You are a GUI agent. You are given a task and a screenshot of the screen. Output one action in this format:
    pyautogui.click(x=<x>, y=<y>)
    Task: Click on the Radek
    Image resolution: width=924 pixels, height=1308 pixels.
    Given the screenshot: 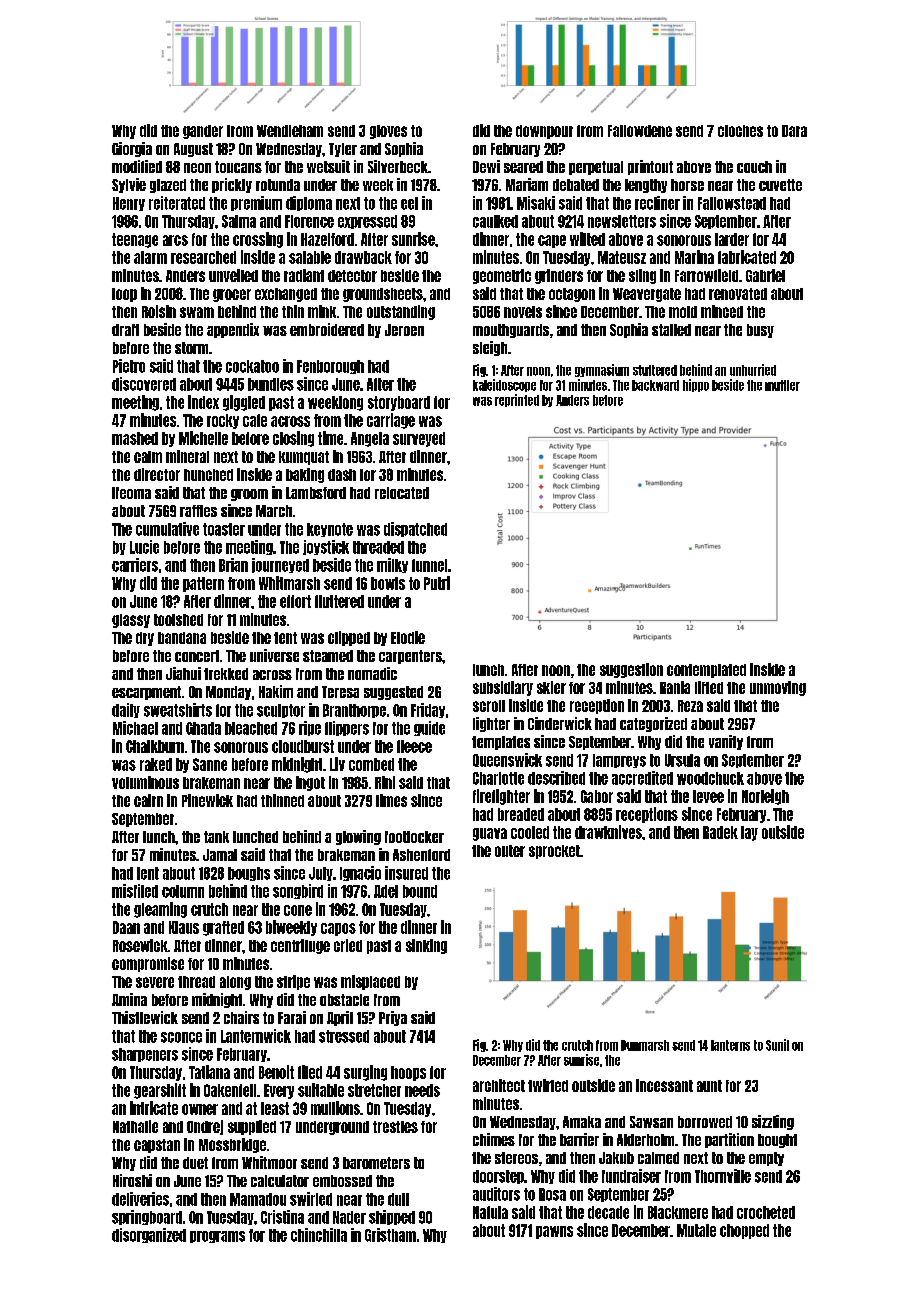 What is the action you would take?
    pyautogui.click(x=720, y=832)
